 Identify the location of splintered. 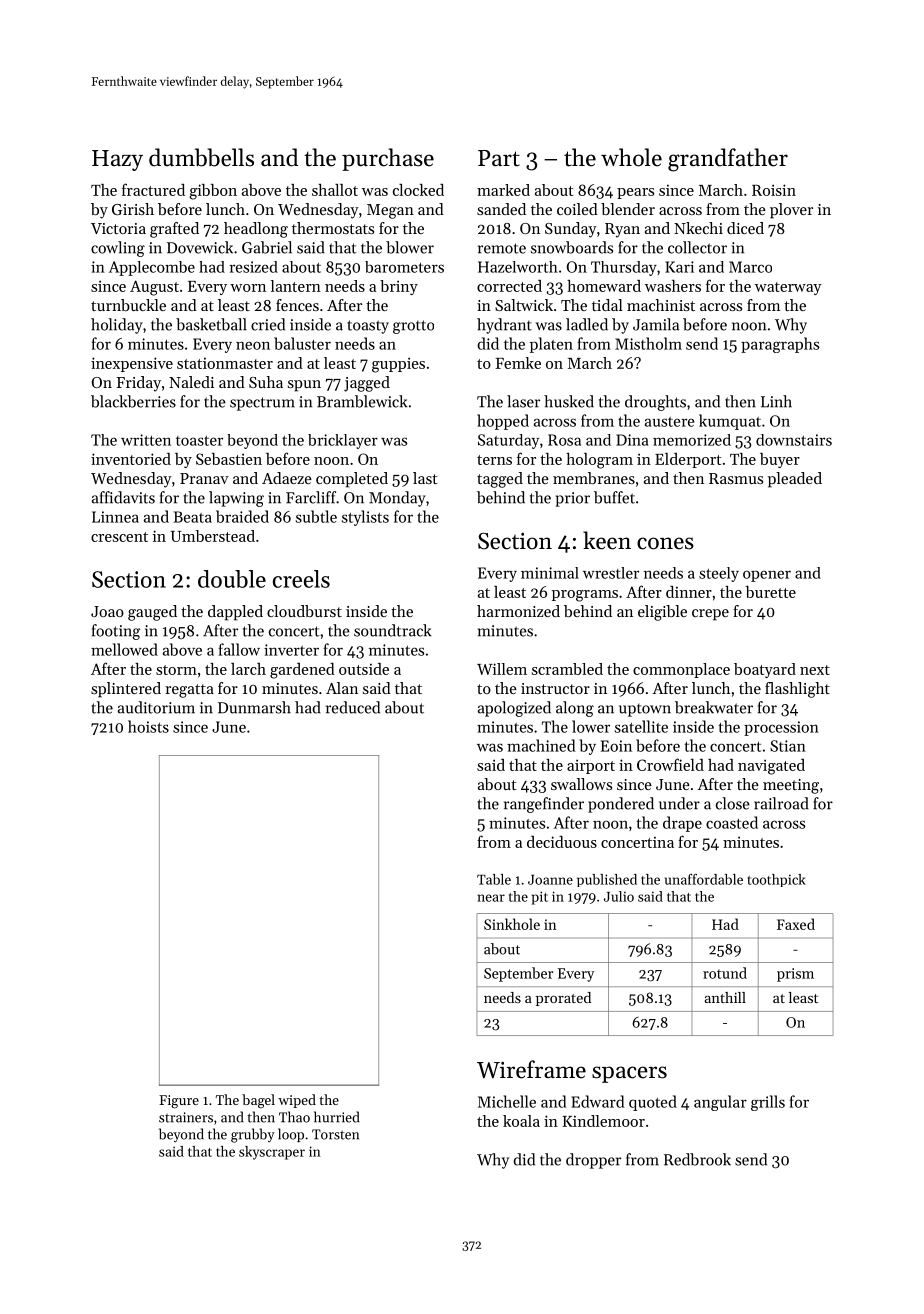
(126, 690).
